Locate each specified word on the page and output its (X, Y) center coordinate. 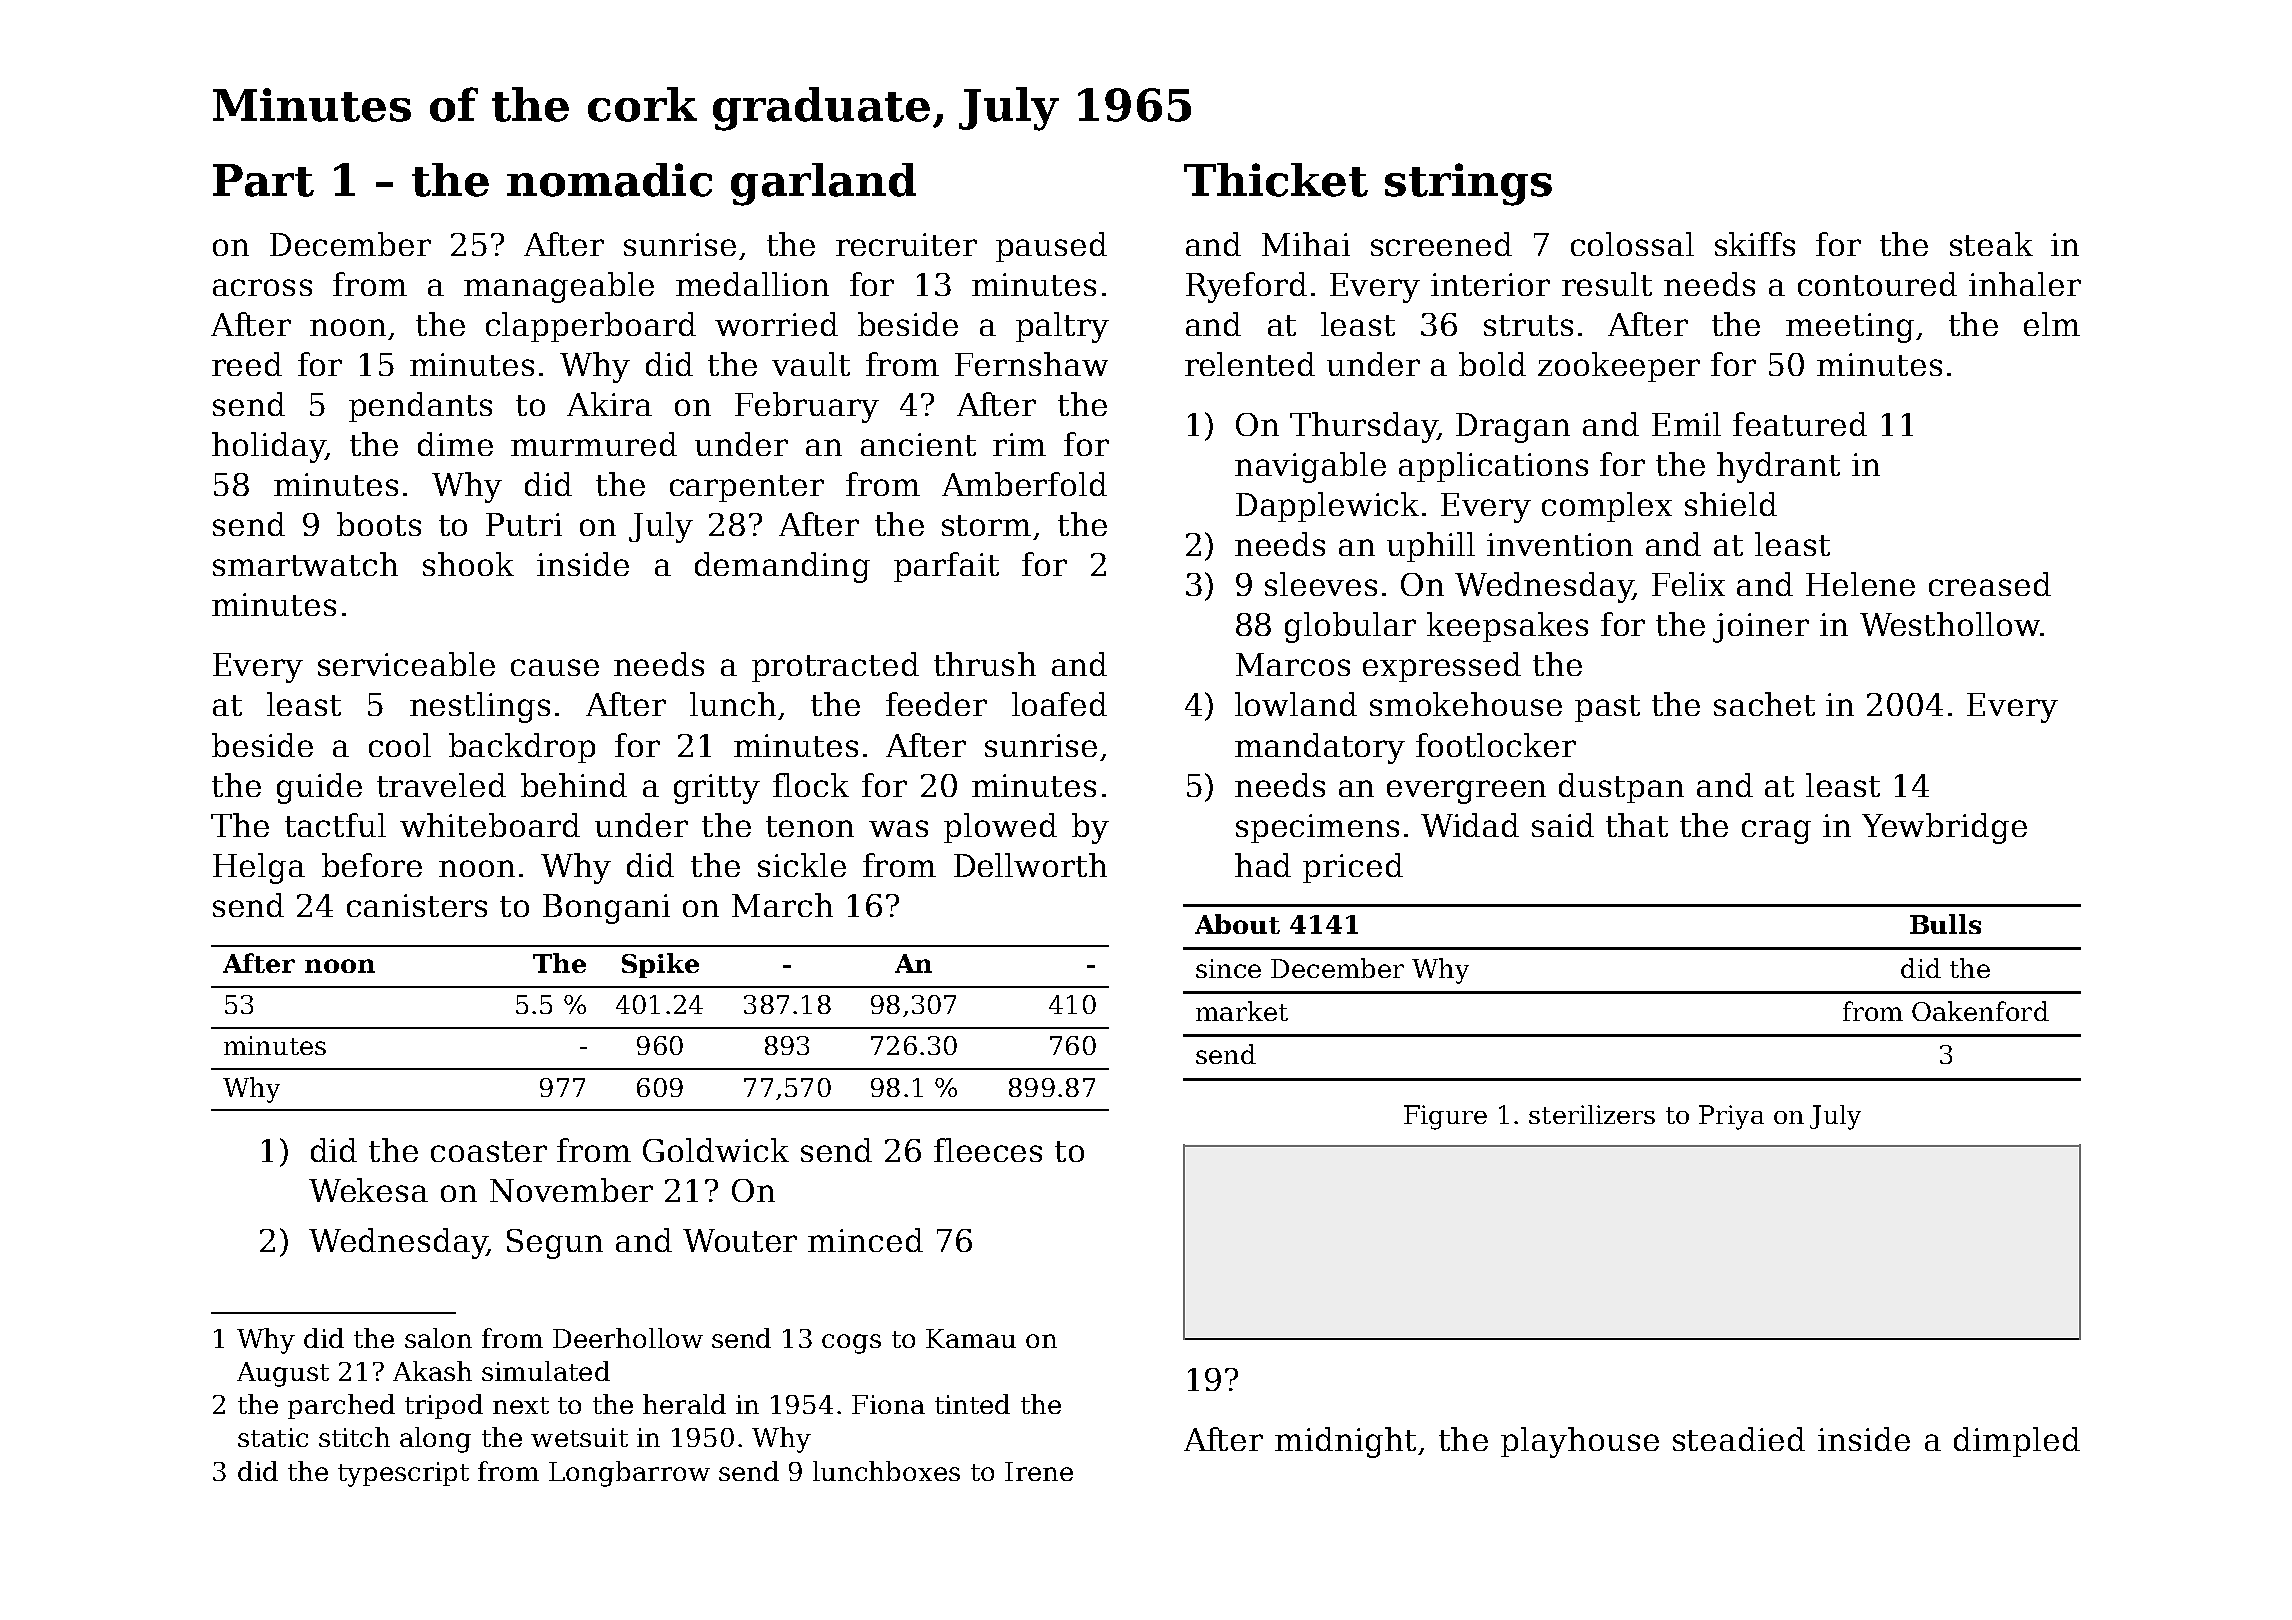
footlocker (1496, 745)
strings (1468, 184)
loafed (1059, 704)
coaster (489, 1151)
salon (438, 1338)
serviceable (406, 664)
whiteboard (490, 825)
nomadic (609, 180)
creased (1990, 584)
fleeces (988, 1150)
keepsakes (1507, 627)
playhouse (1580, 1442)
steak (1991, 244)
